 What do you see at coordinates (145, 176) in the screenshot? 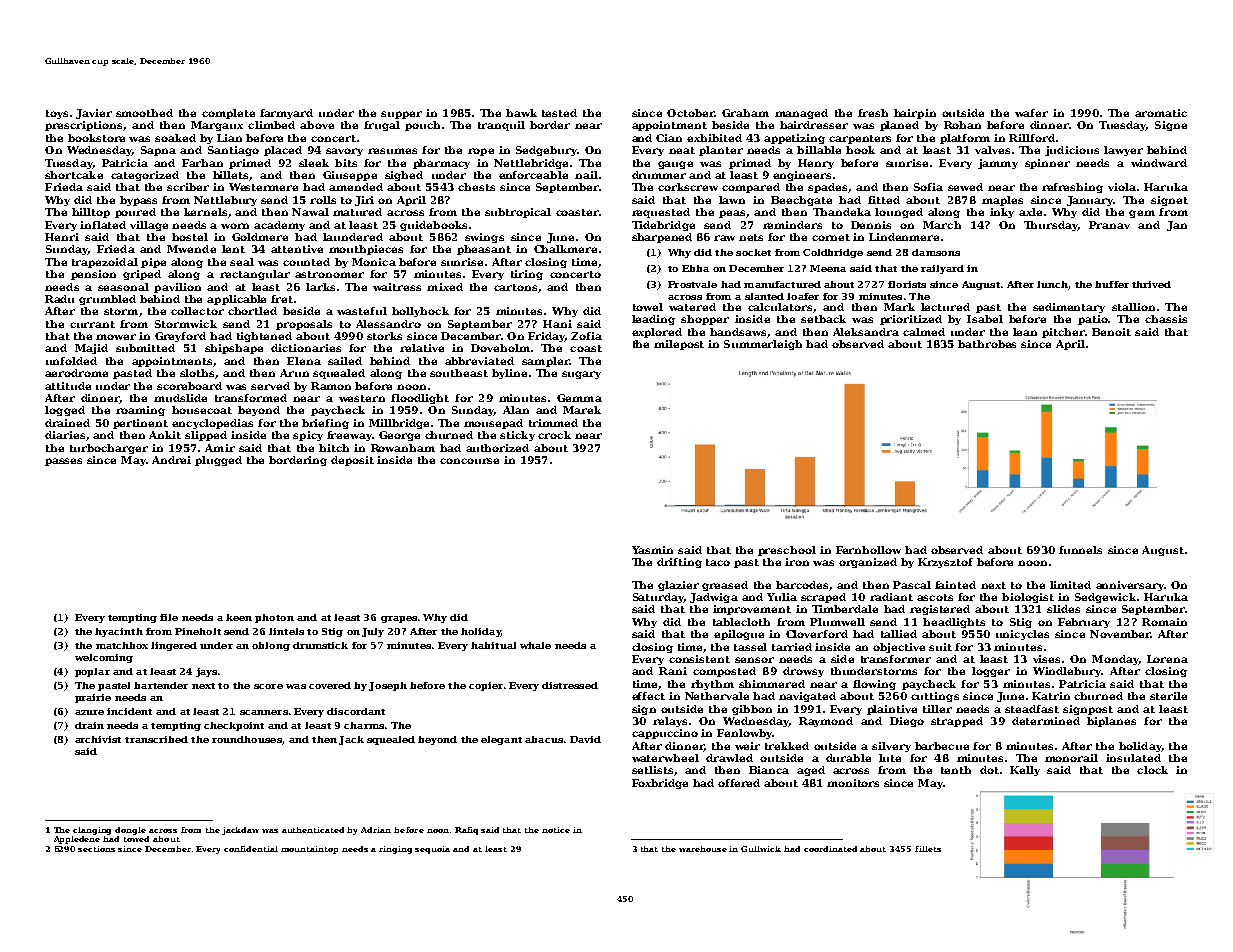
I see `categorized` at bounding box center [145, 176].
